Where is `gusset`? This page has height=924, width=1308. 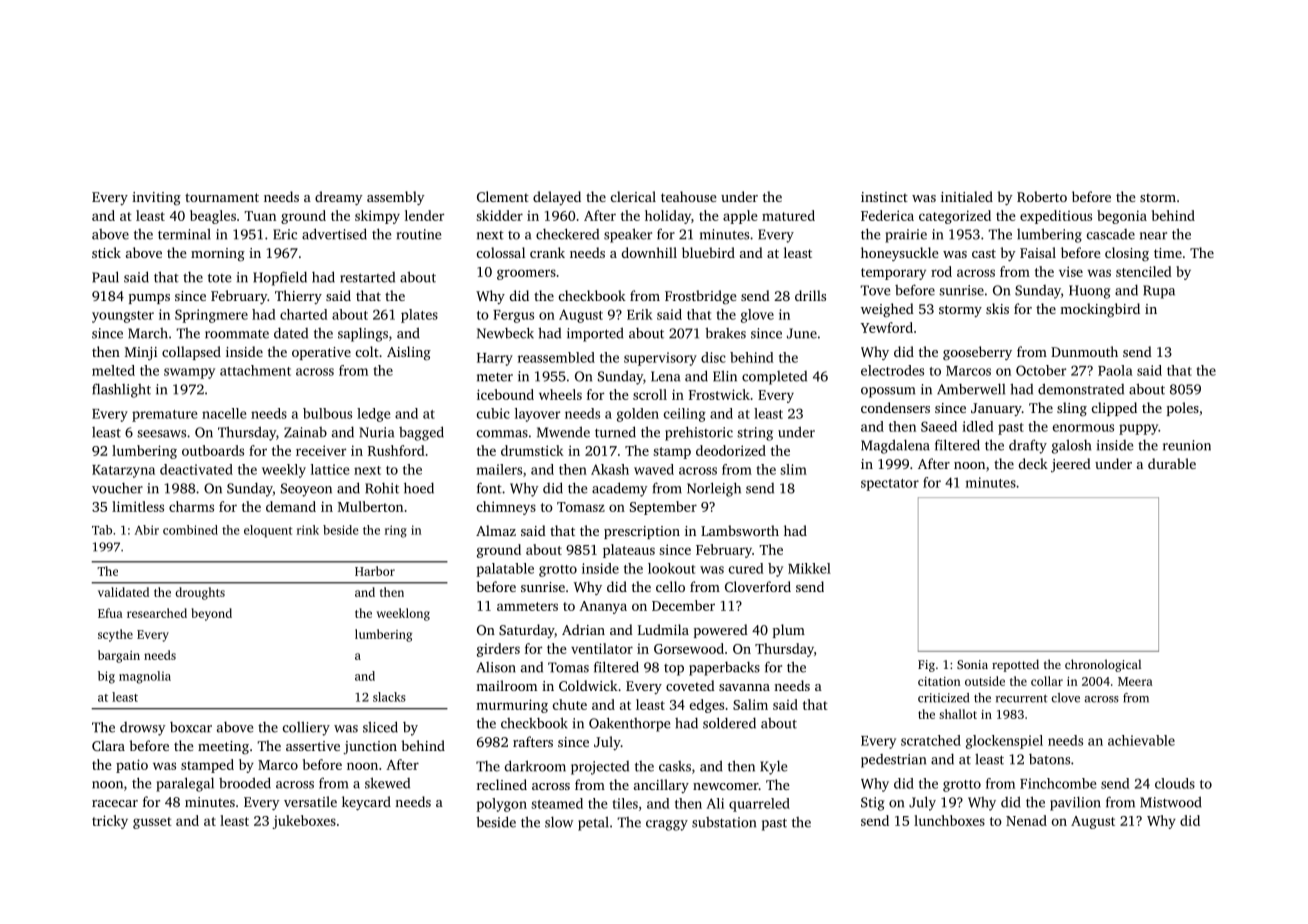 gusset is located at coordinates (152, 823).
